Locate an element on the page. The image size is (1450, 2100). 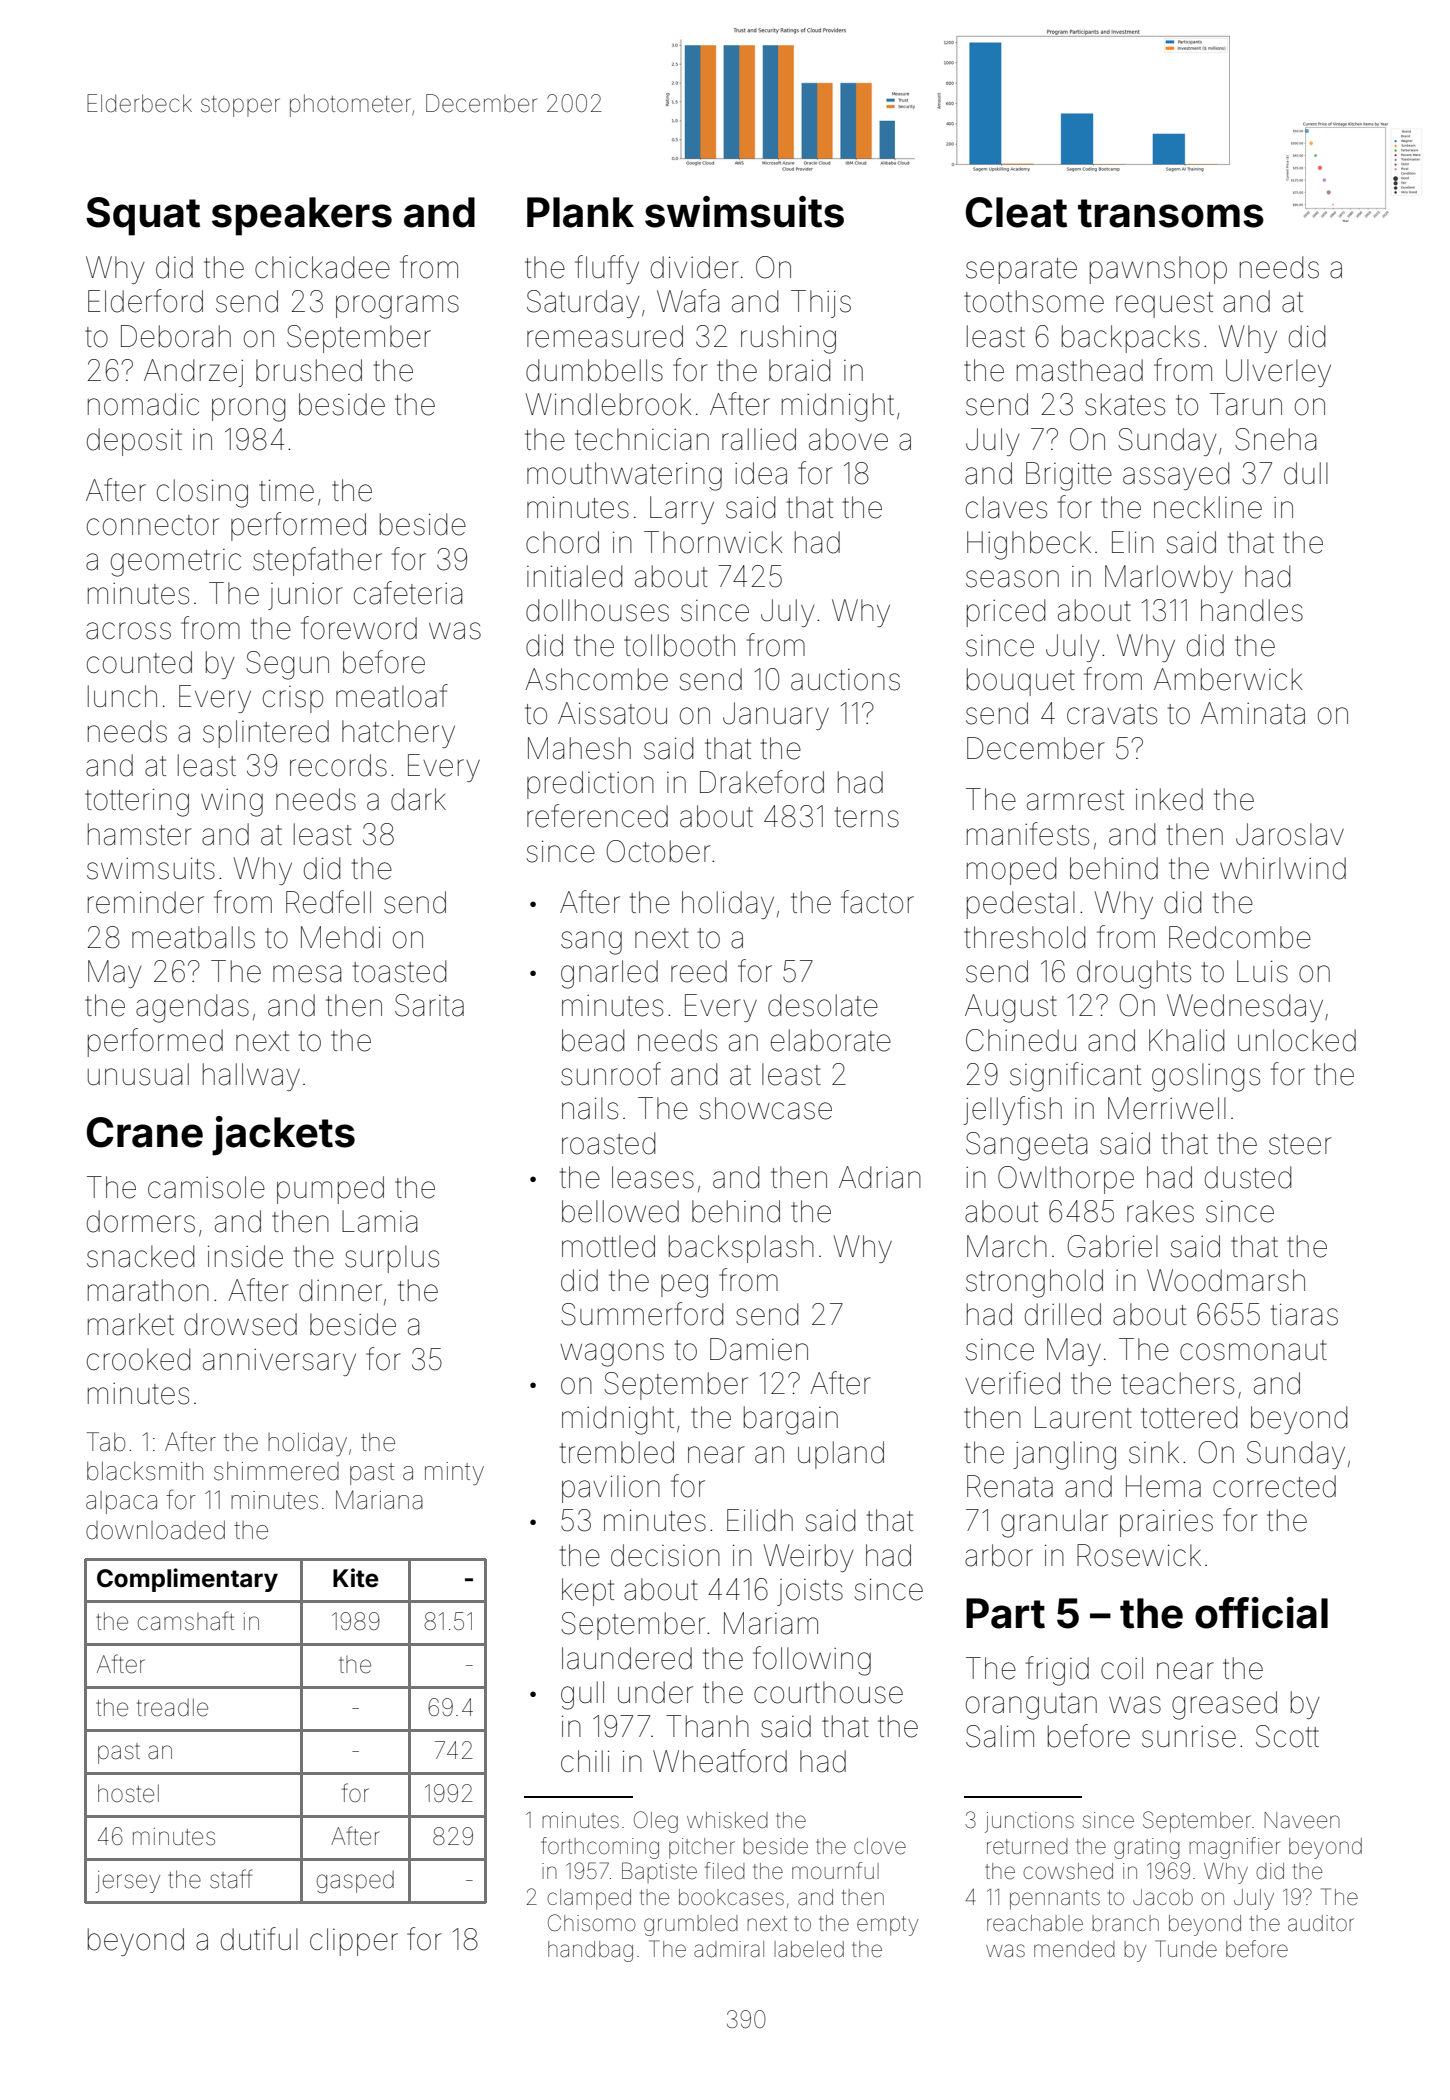
Scott is located at coordinates (1287, 1736).
